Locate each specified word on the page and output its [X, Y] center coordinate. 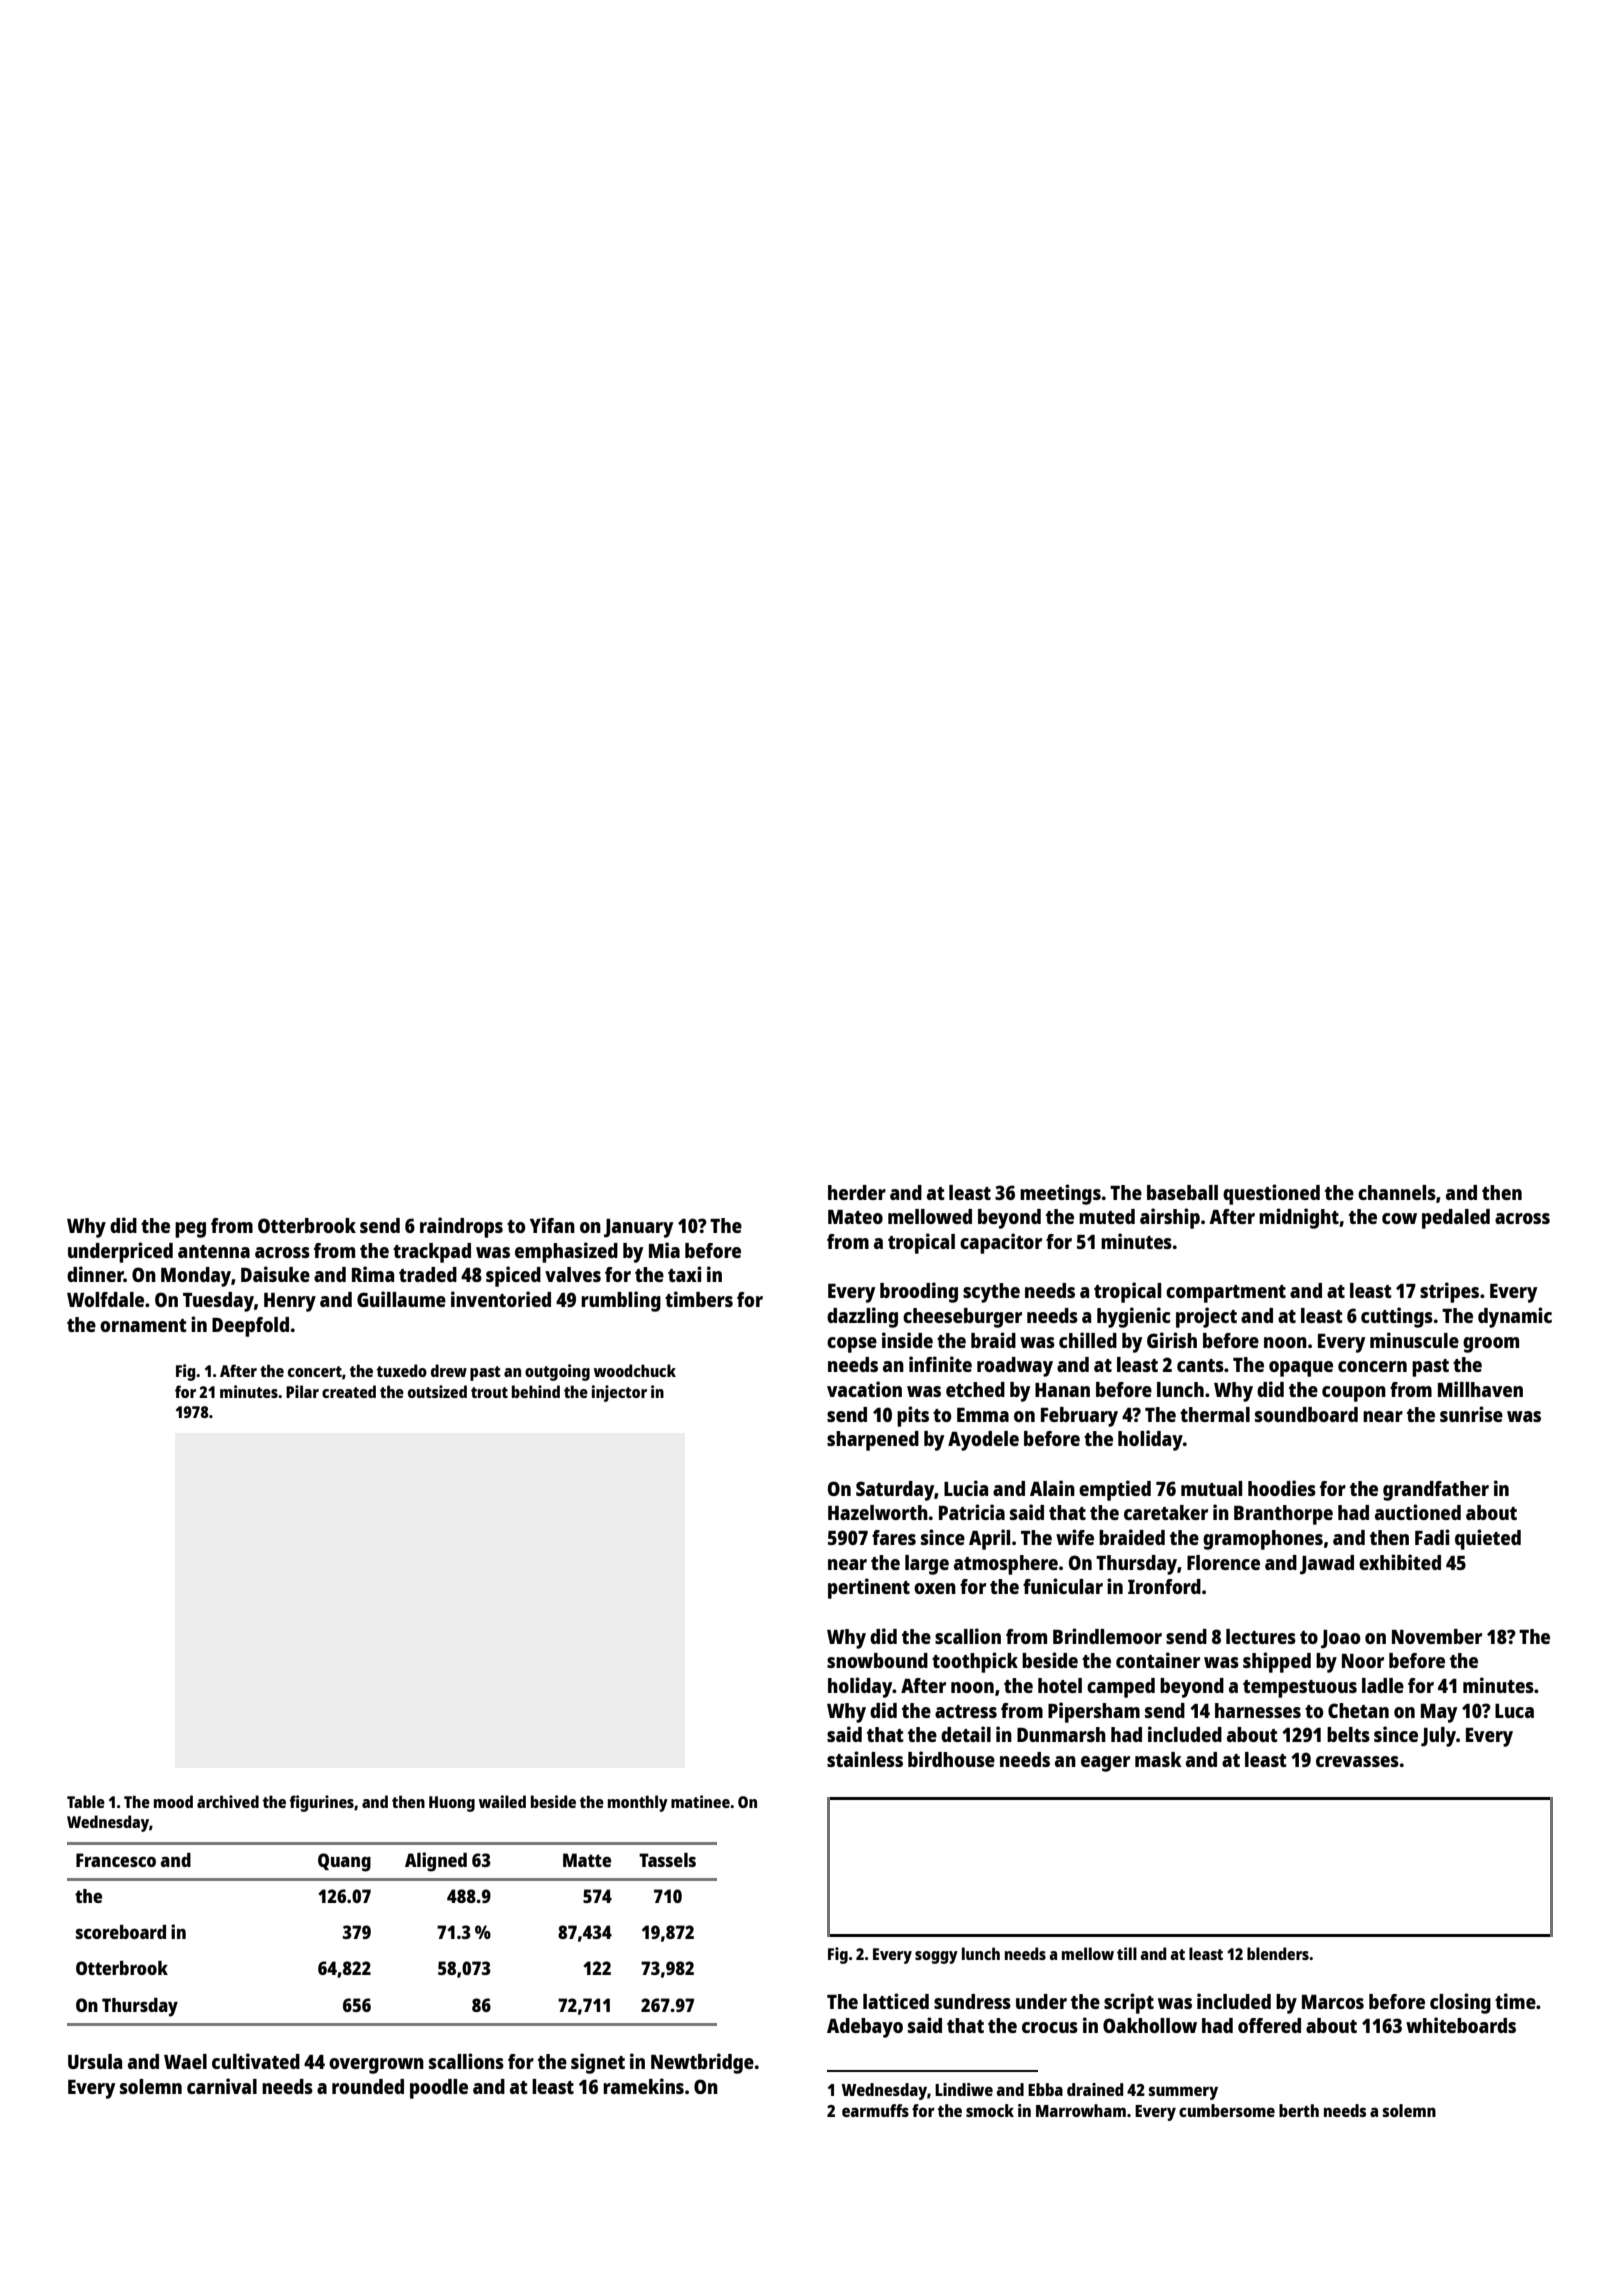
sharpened [873, 1441]
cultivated [256, 2061]
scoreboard [121, 1932]
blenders [1278, 1953]
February [1079, 1417]
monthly [638, 1803]
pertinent [869, 1588]
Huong [452, 1804]
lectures [1261, 1636]
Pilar [302, 1391]
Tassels [667, 1860]
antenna [214, 1251]
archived [228, 1801]
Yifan [552, 1225]
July [1438, 1737]
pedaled [1456, 1219]
